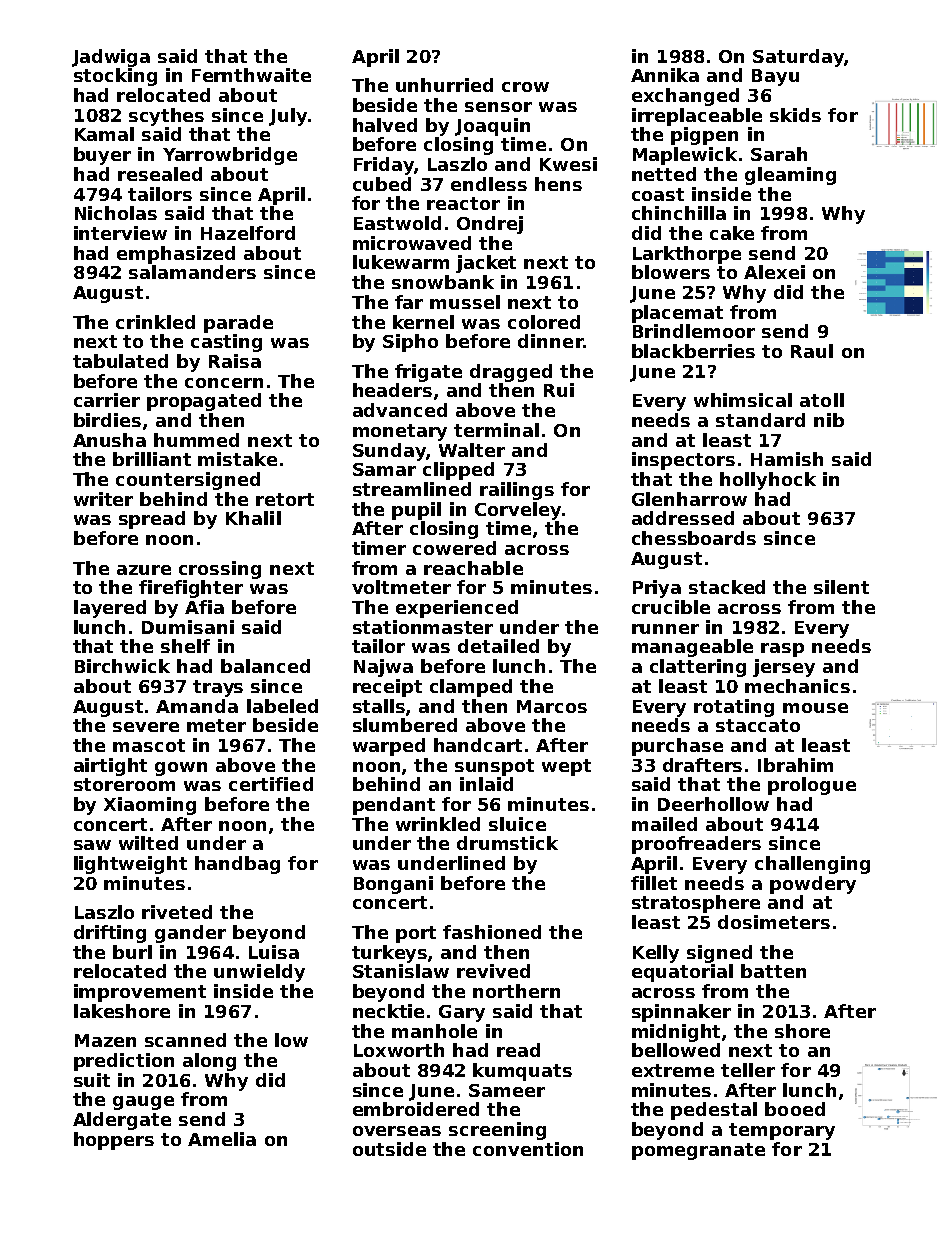  Describe the element at coordinates (568, 164) in the screenshot. I see `Kwesi` at that location.
